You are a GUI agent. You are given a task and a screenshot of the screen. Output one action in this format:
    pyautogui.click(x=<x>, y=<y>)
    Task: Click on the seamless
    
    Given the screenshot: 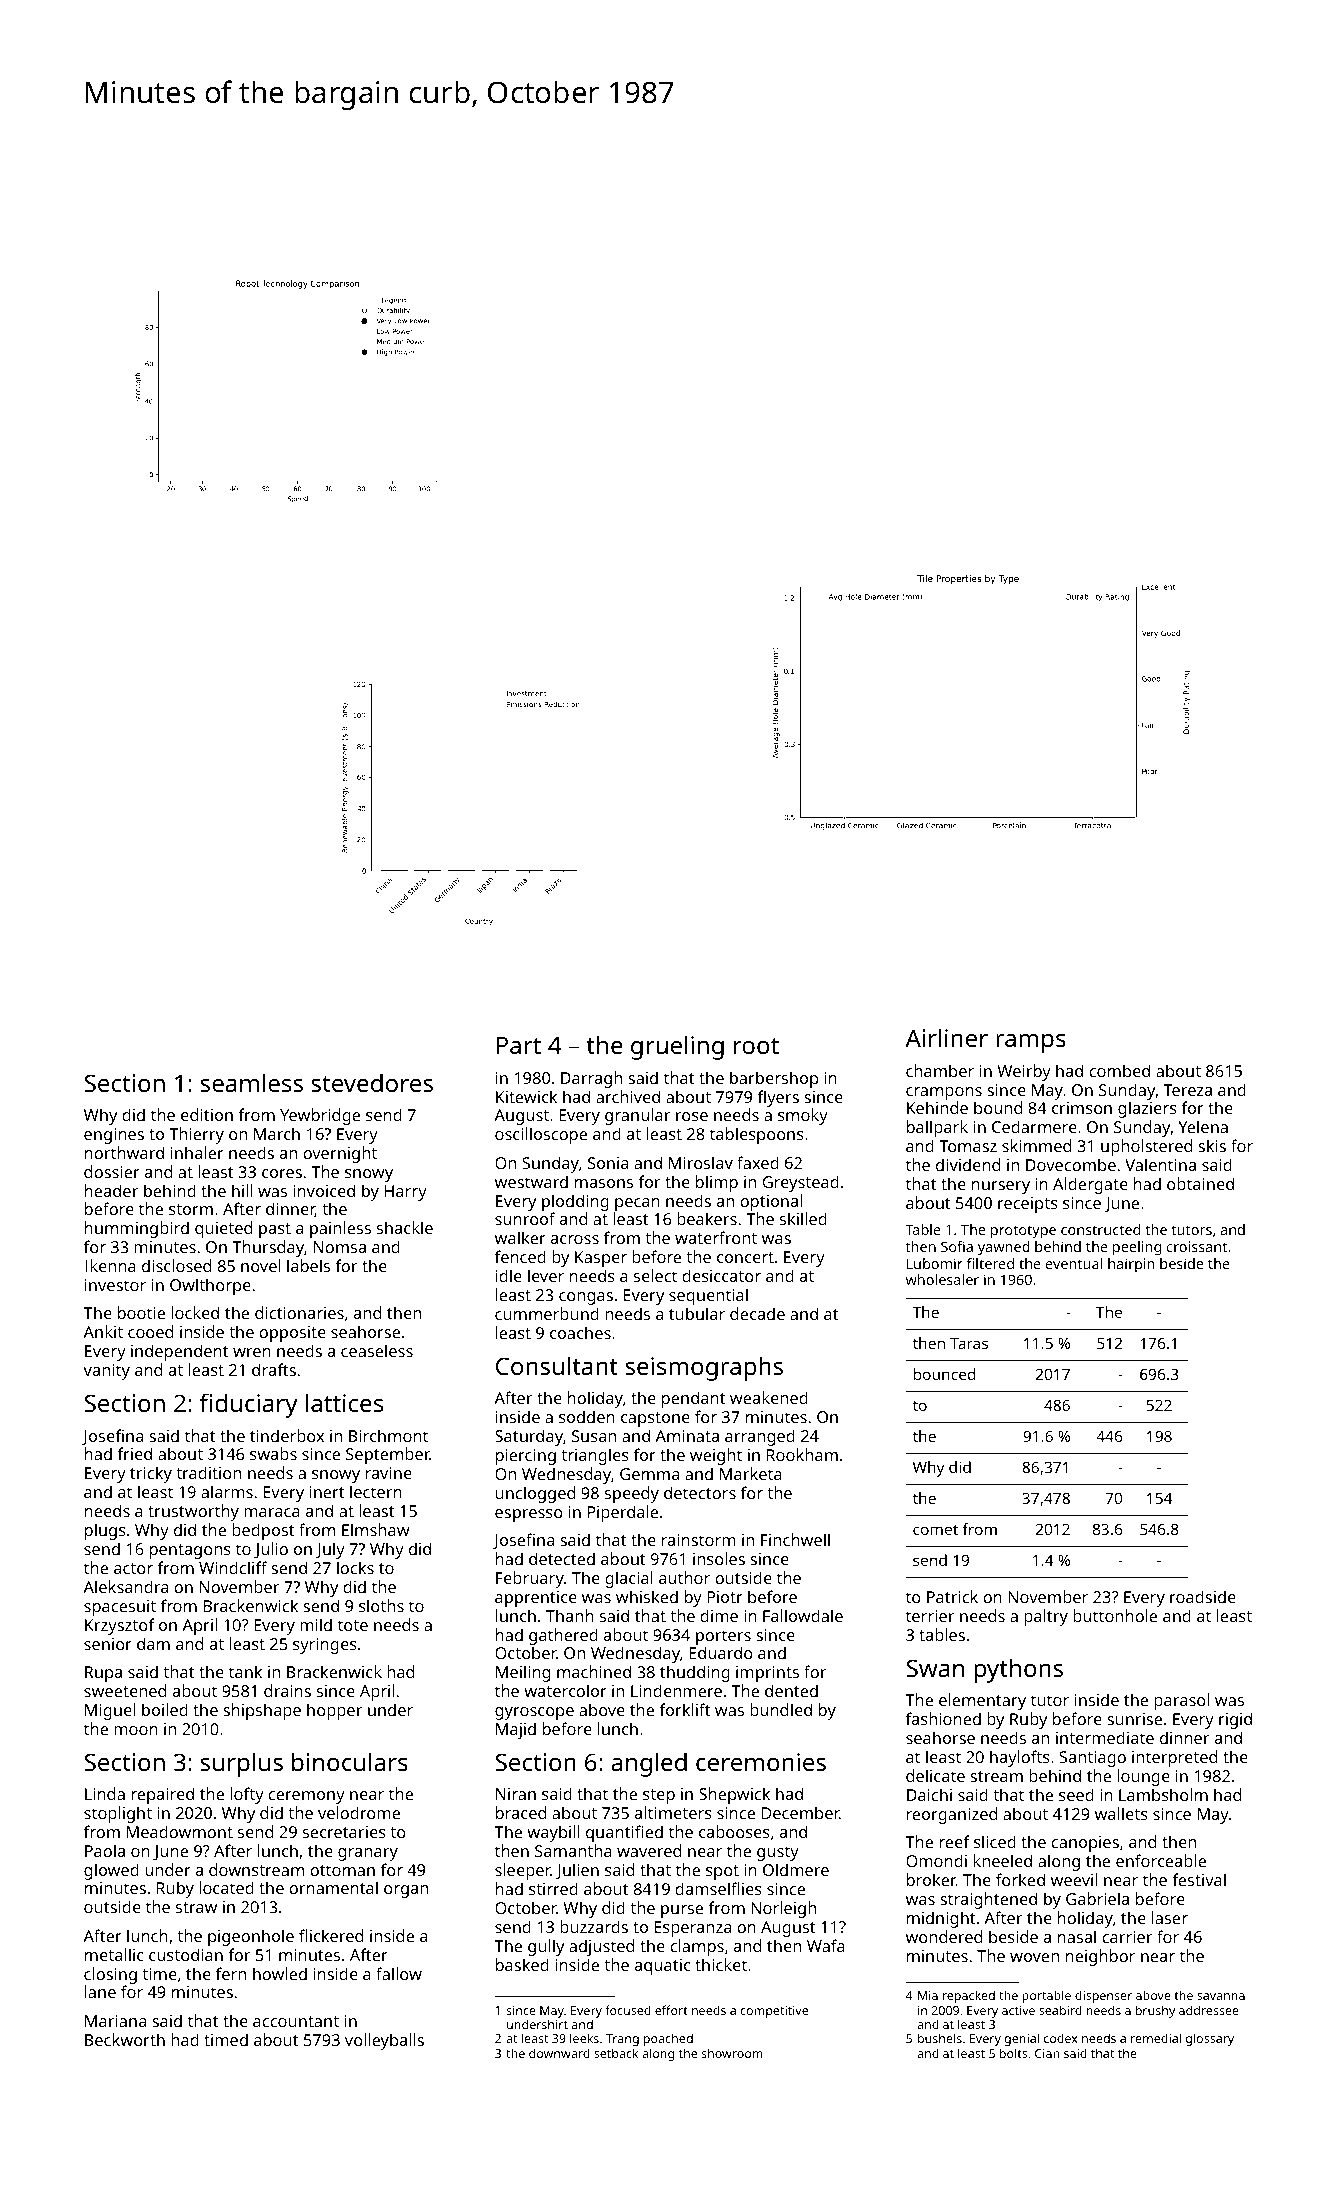 What is the action you would take?
    pyautogui.click(x=252, y=1082)
